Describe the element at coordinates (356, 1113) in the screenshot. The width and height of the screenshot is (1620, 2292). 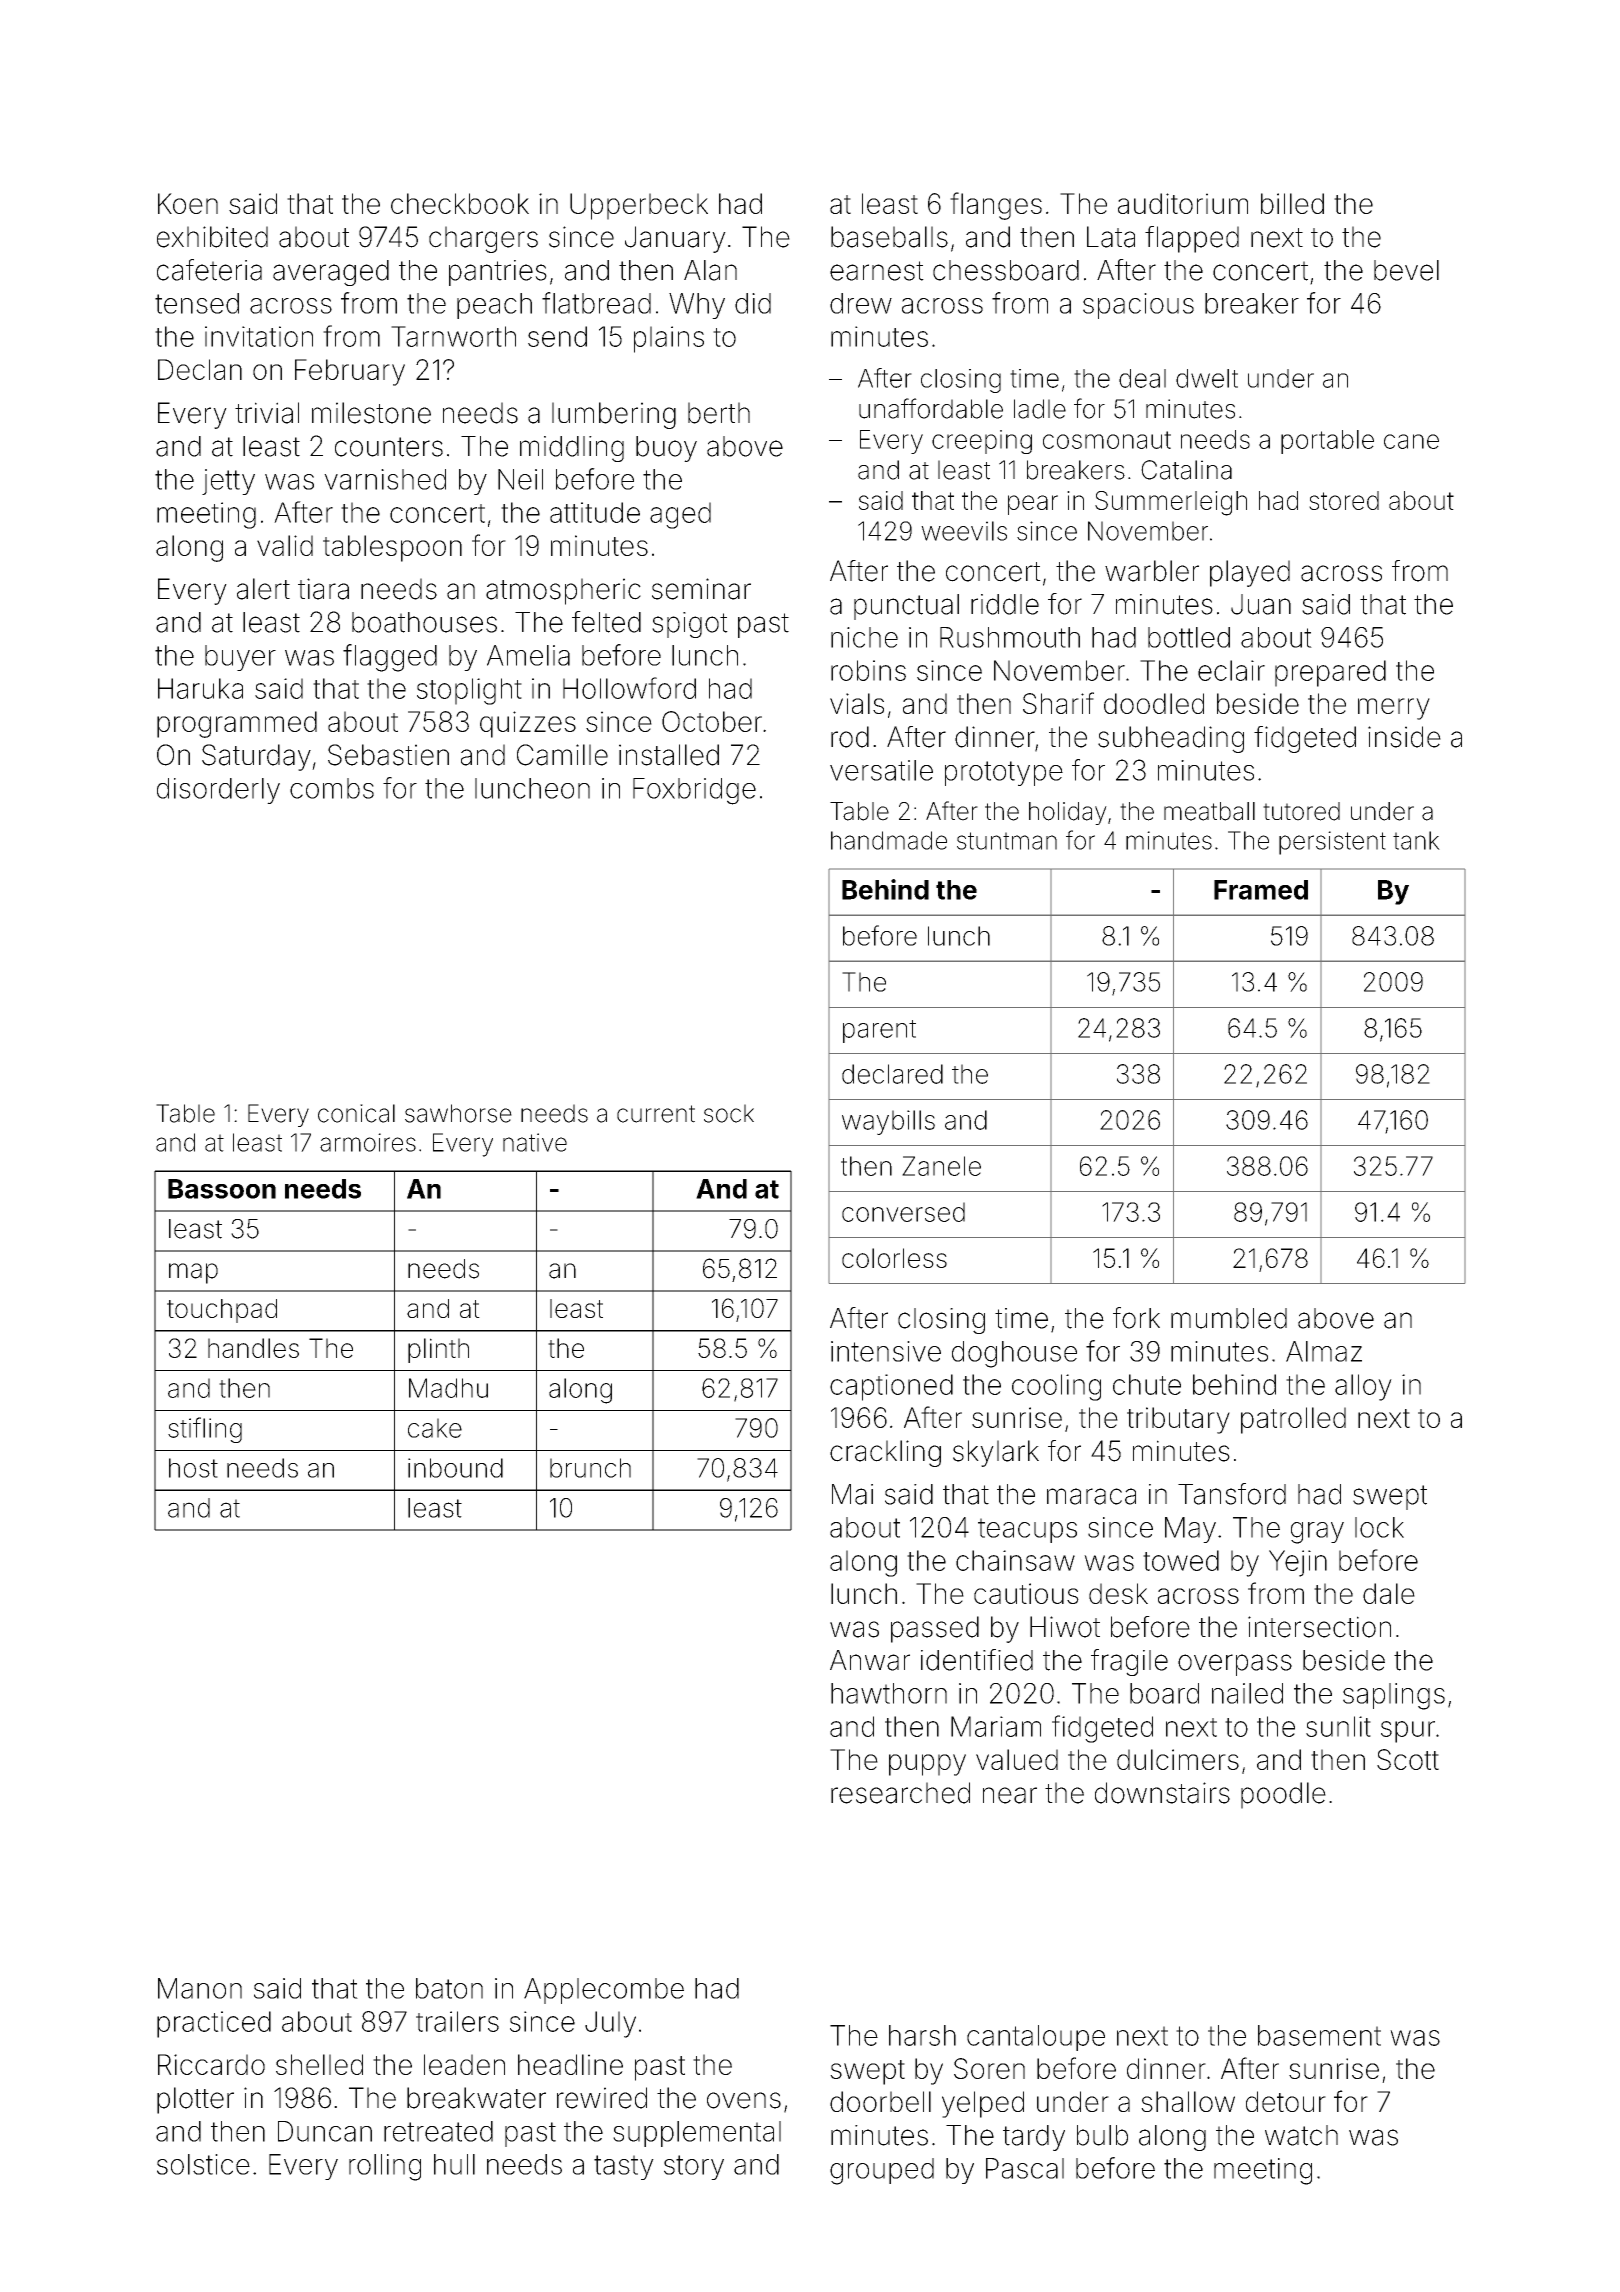
I see `conical` at that location.
